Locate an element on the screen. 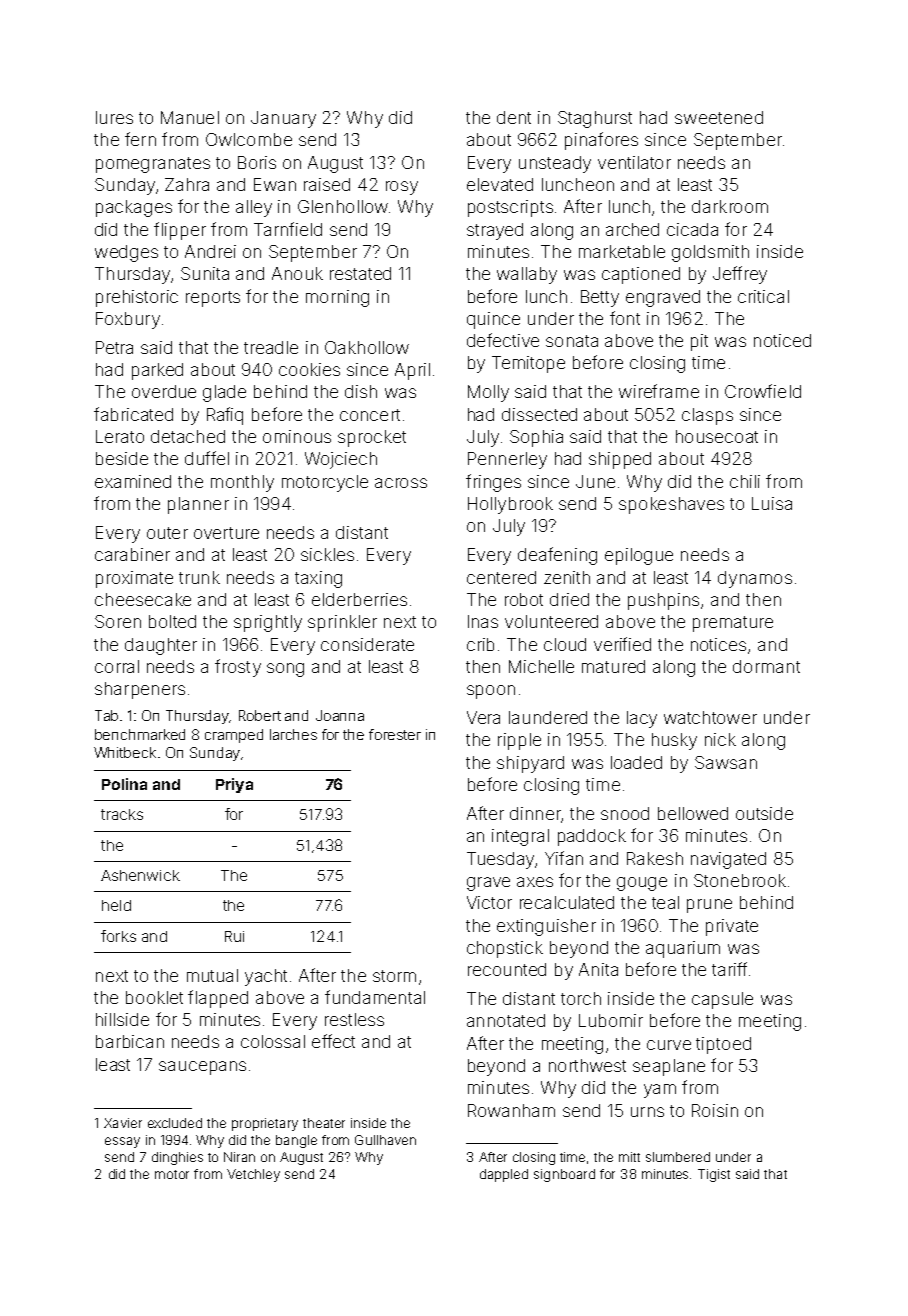 The width and height of the screenshot is (908, 1316). spoon is located at coordinates (491, 692).
